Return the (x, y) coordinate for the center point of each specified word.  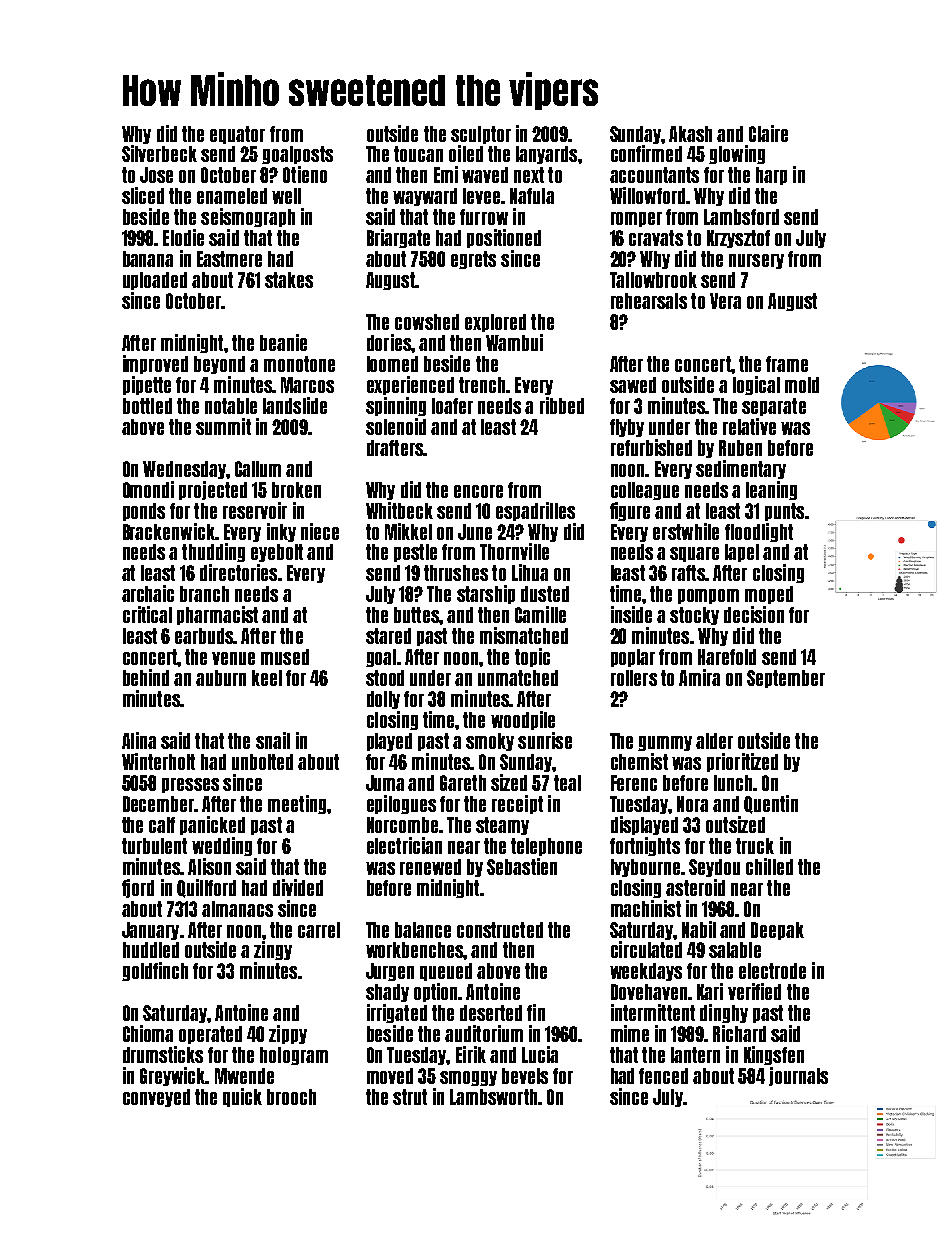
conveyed (156, 1098)
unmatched (518, 678)
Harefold (727, 657)
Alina (139, 740)
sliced (143, 195)
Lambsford (741, 217)
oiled (466, 153)
